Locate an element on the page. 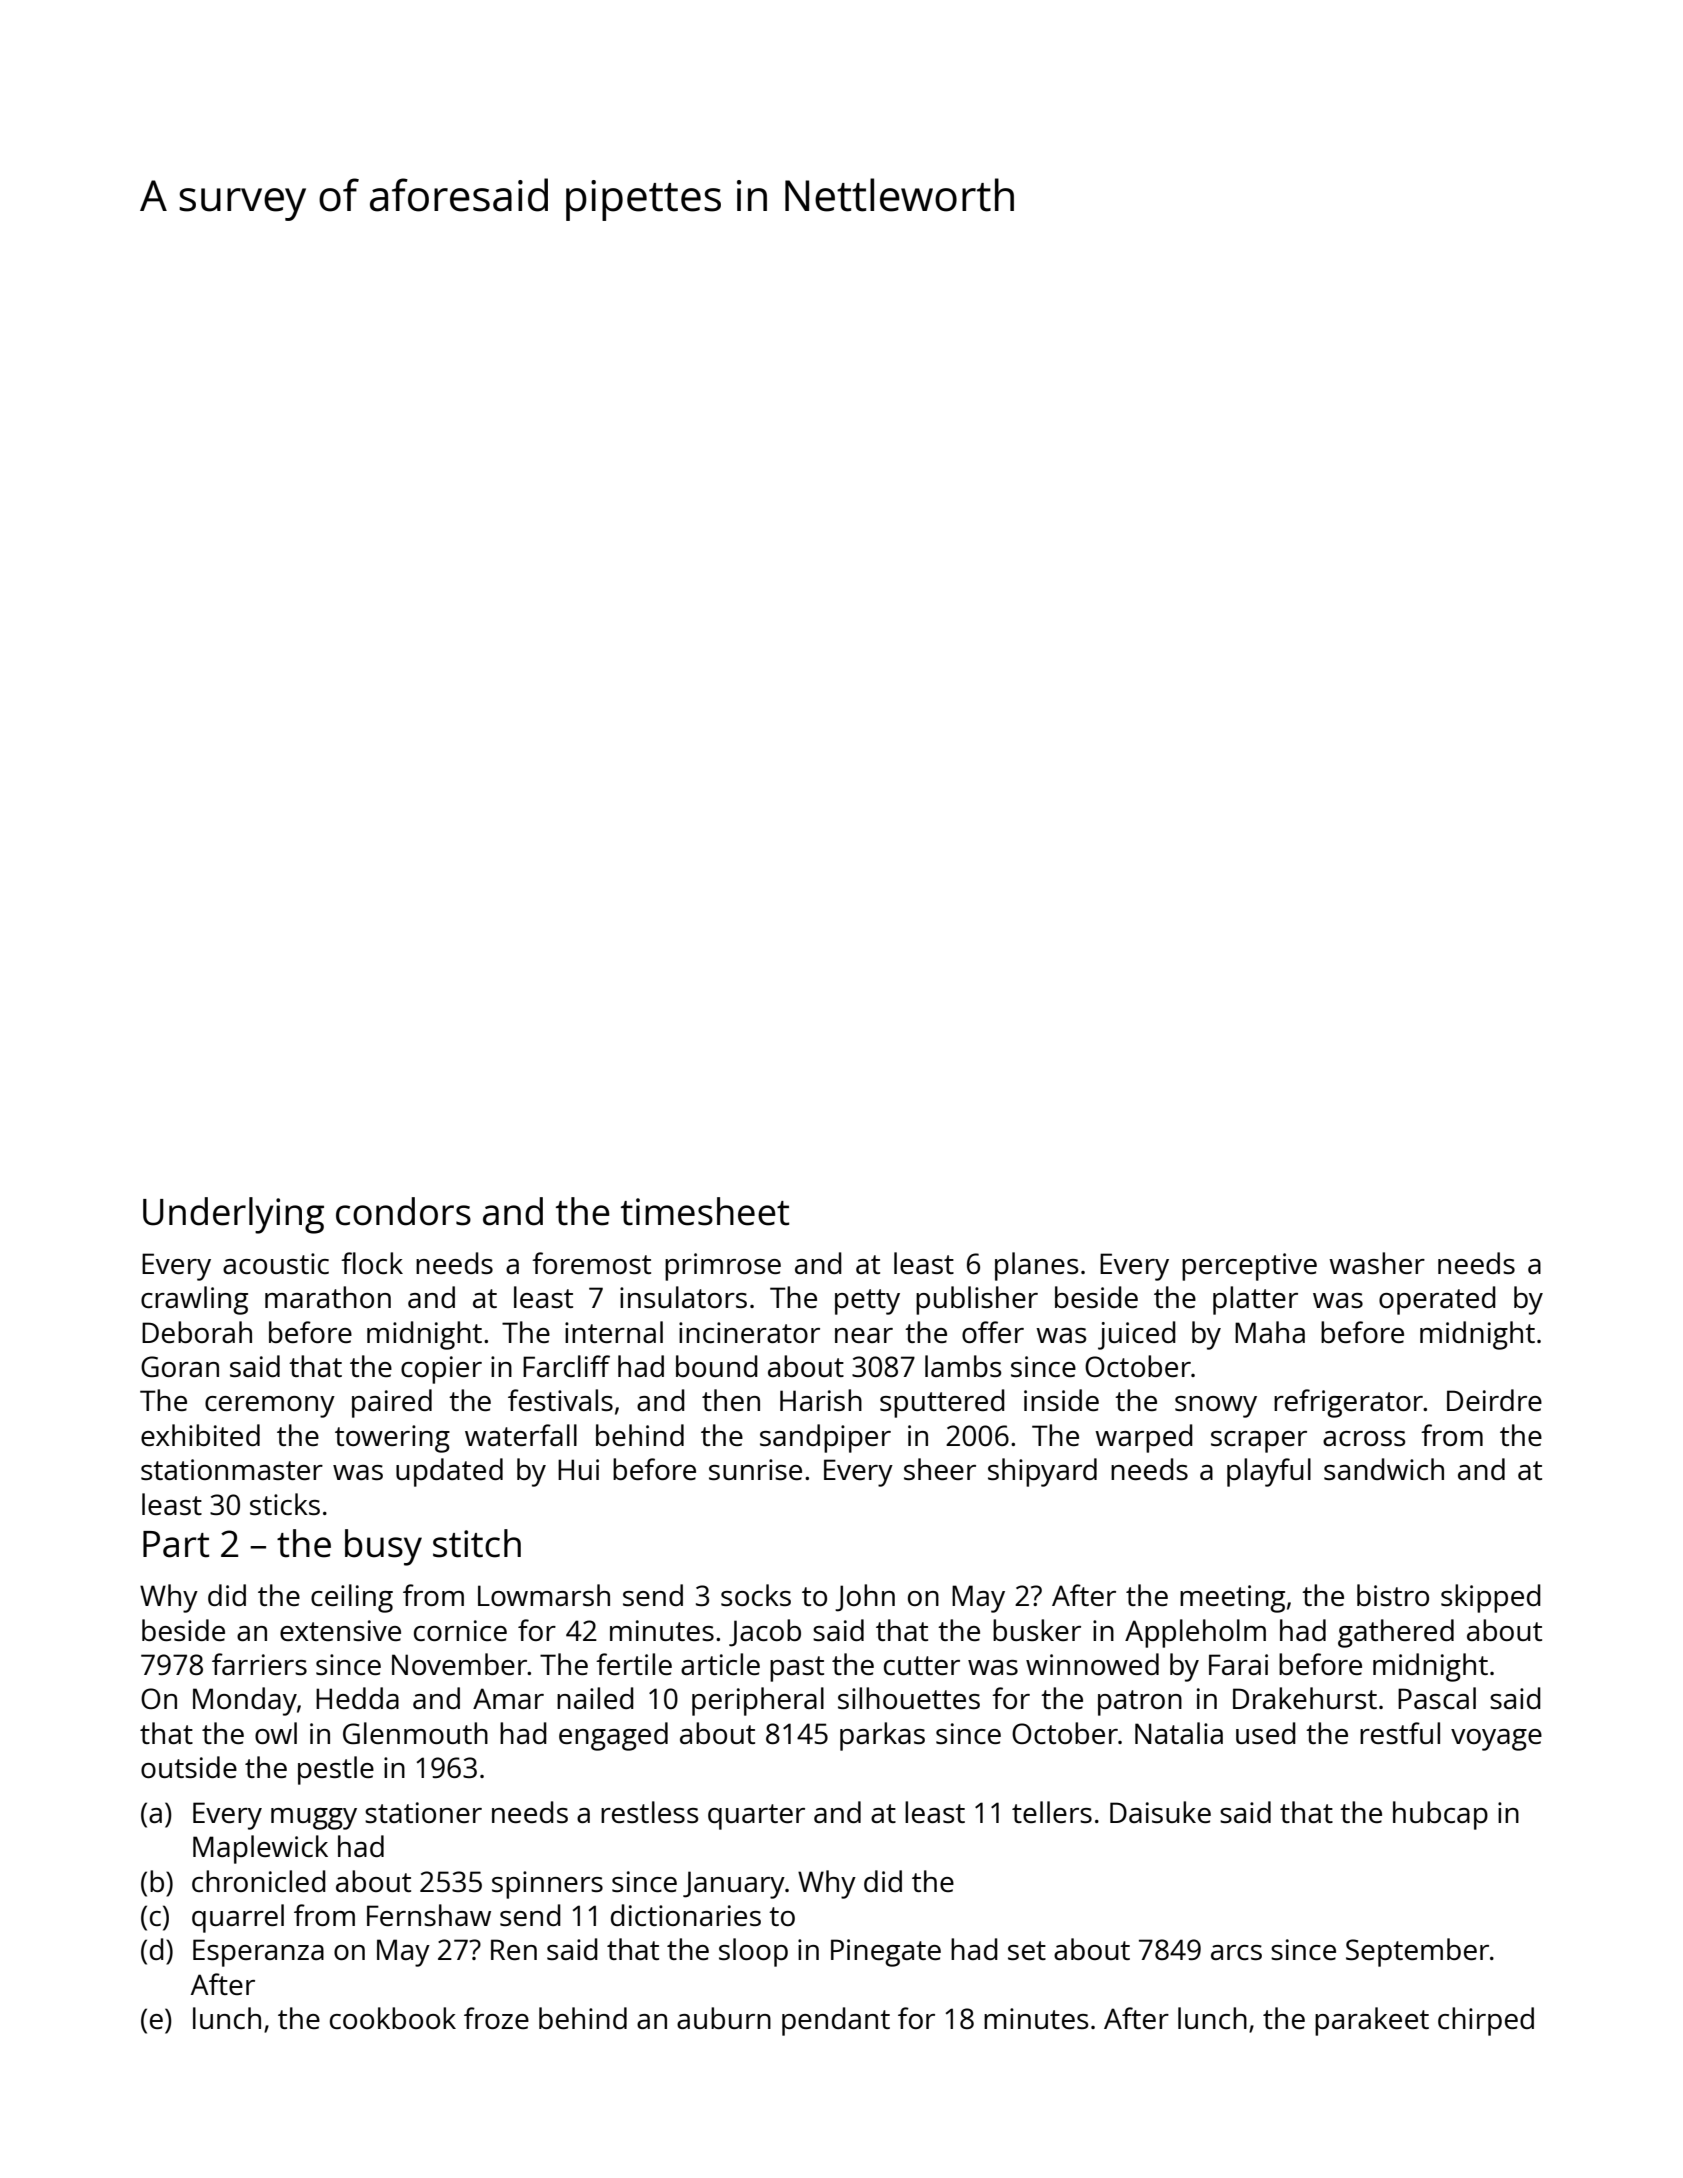 The width and height of the image is (1683, 2178). flock is located at coordinates (372, 1263).
